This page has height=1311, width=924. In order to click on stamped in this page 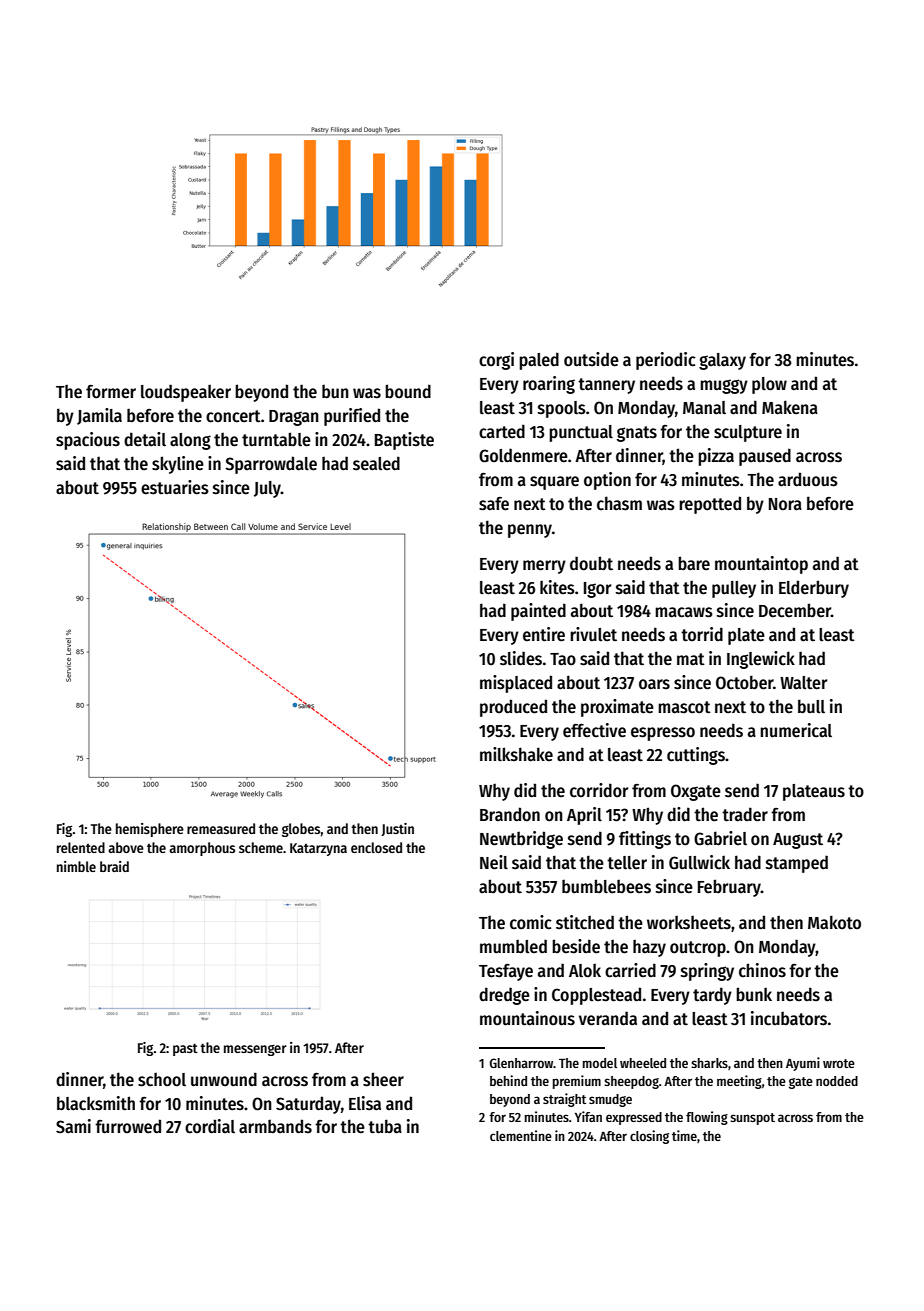, I will do `click(797, 864)`.
